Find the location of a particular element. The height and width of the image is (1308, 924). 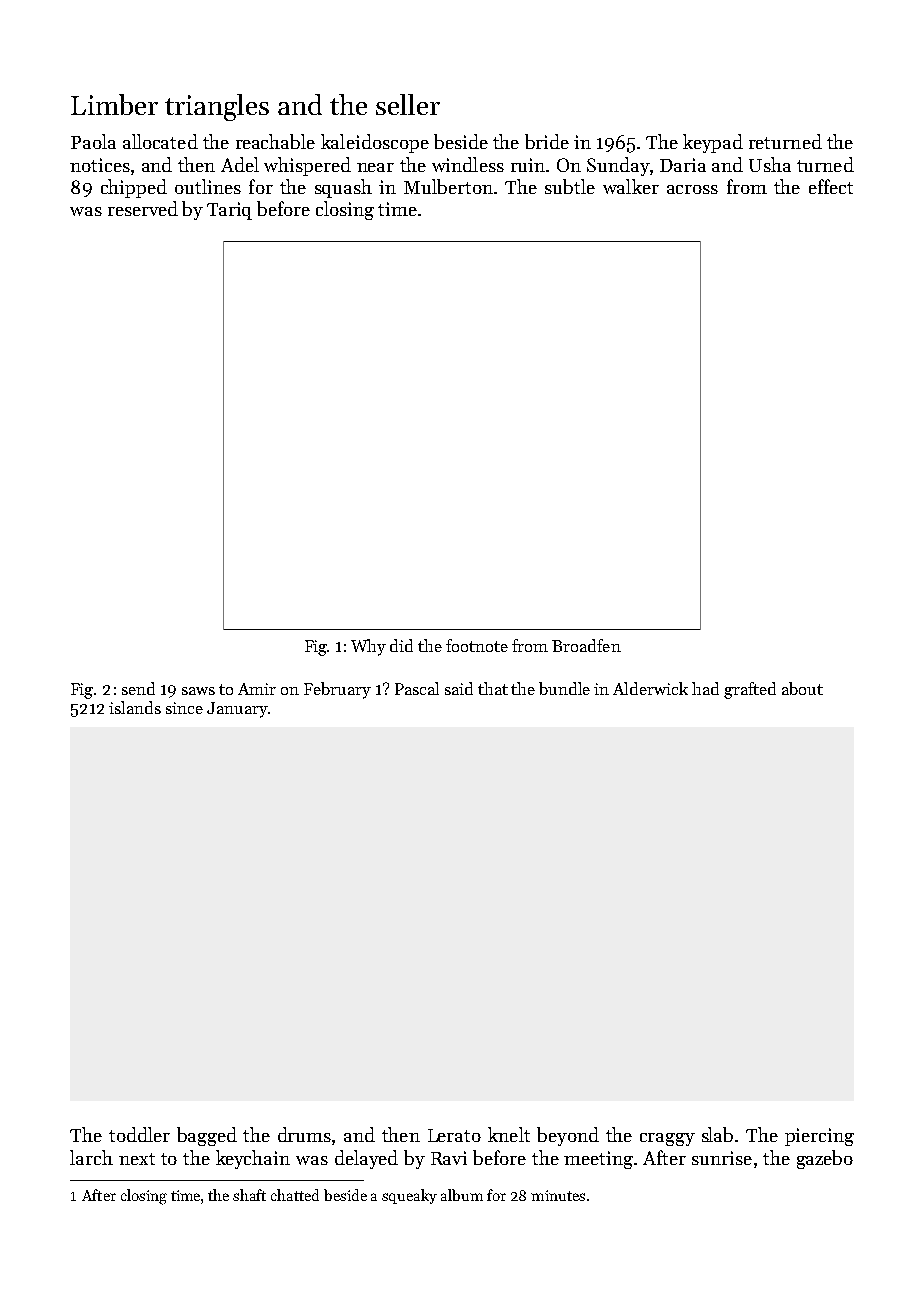

knelt is located at coordinates (509, 1134).
